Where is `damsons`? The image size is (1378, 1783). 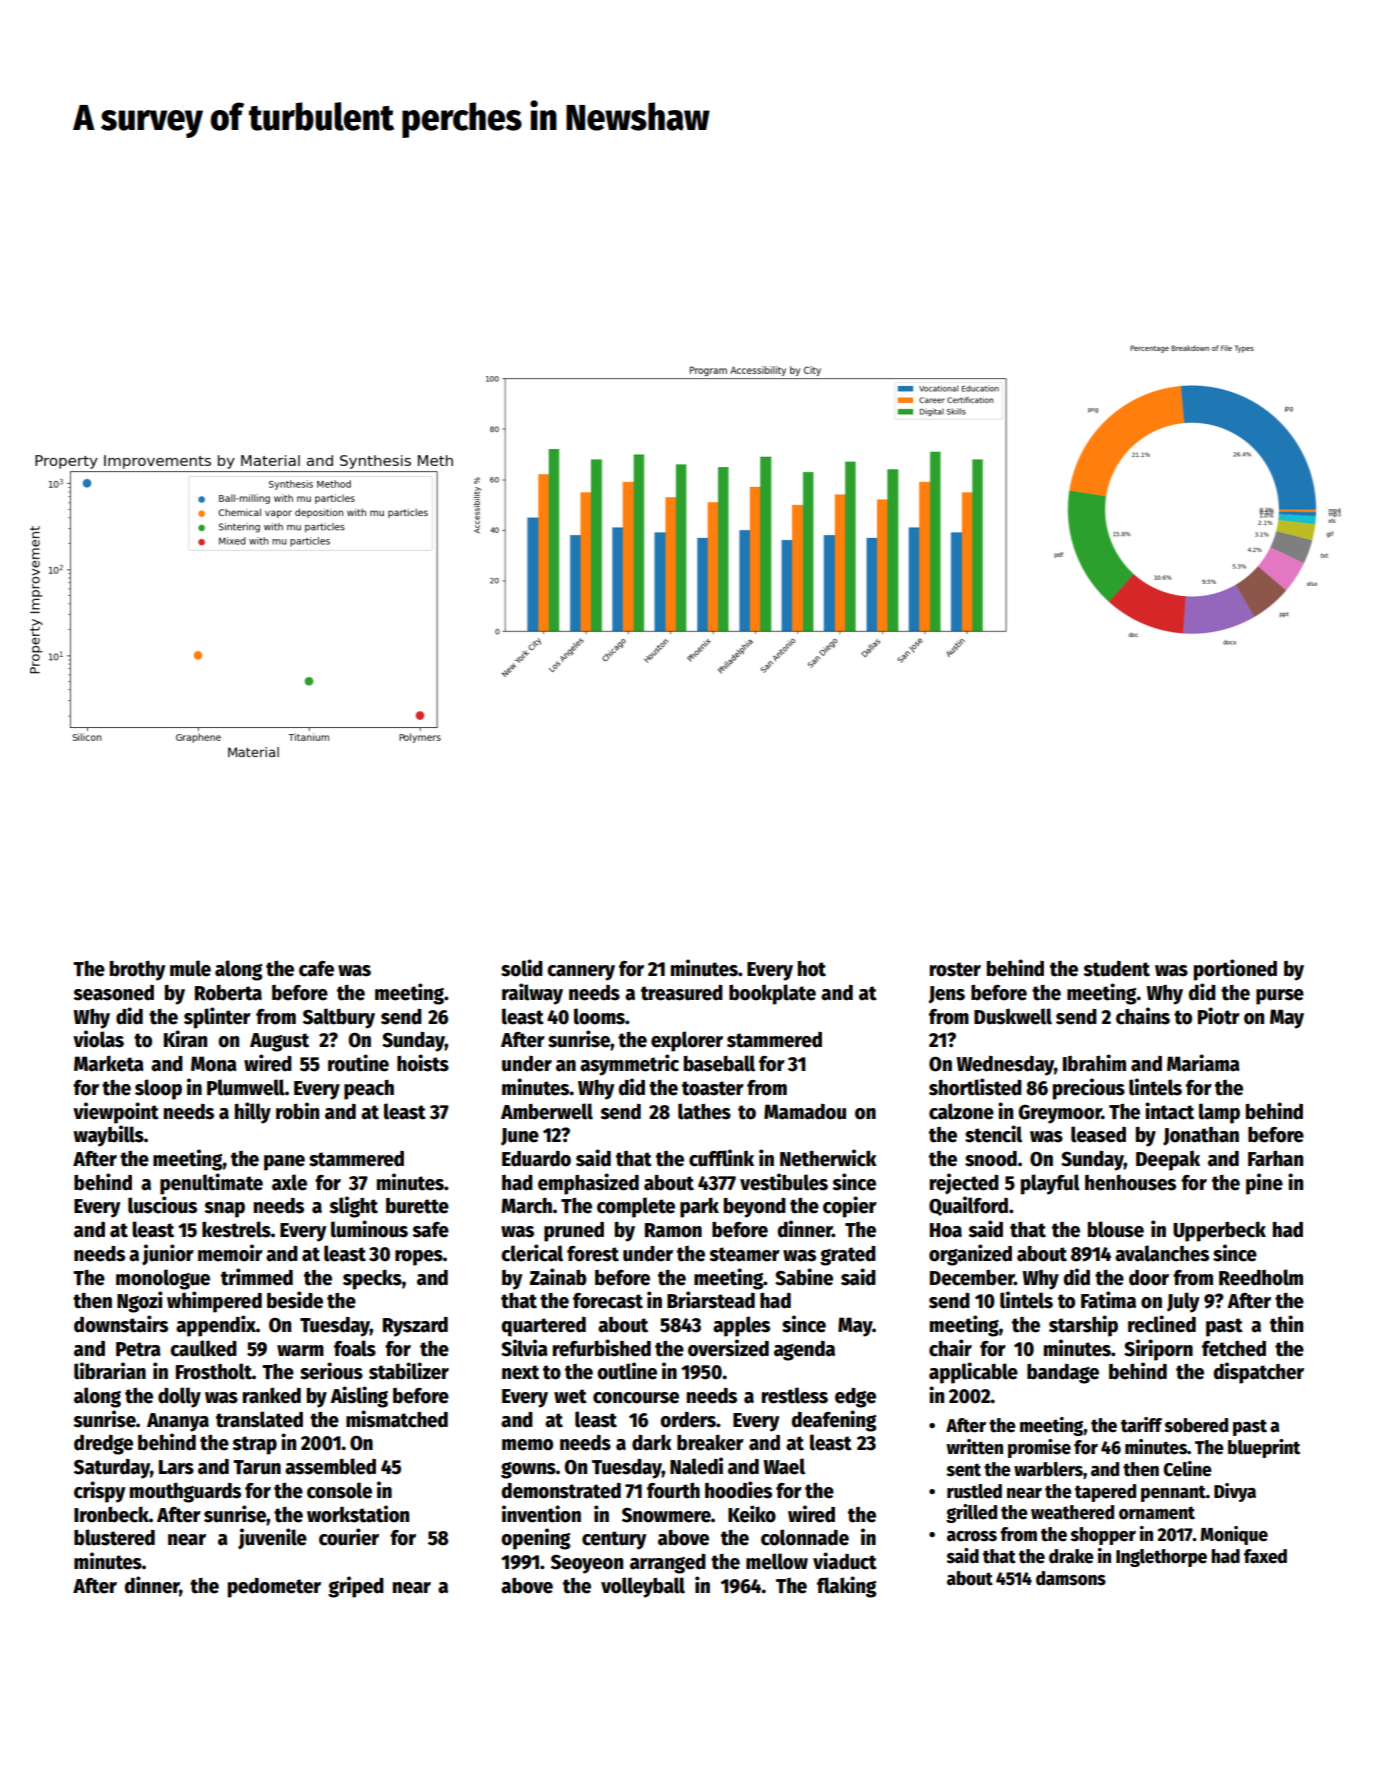
damsons is located at coordinates (1071, 1578).
